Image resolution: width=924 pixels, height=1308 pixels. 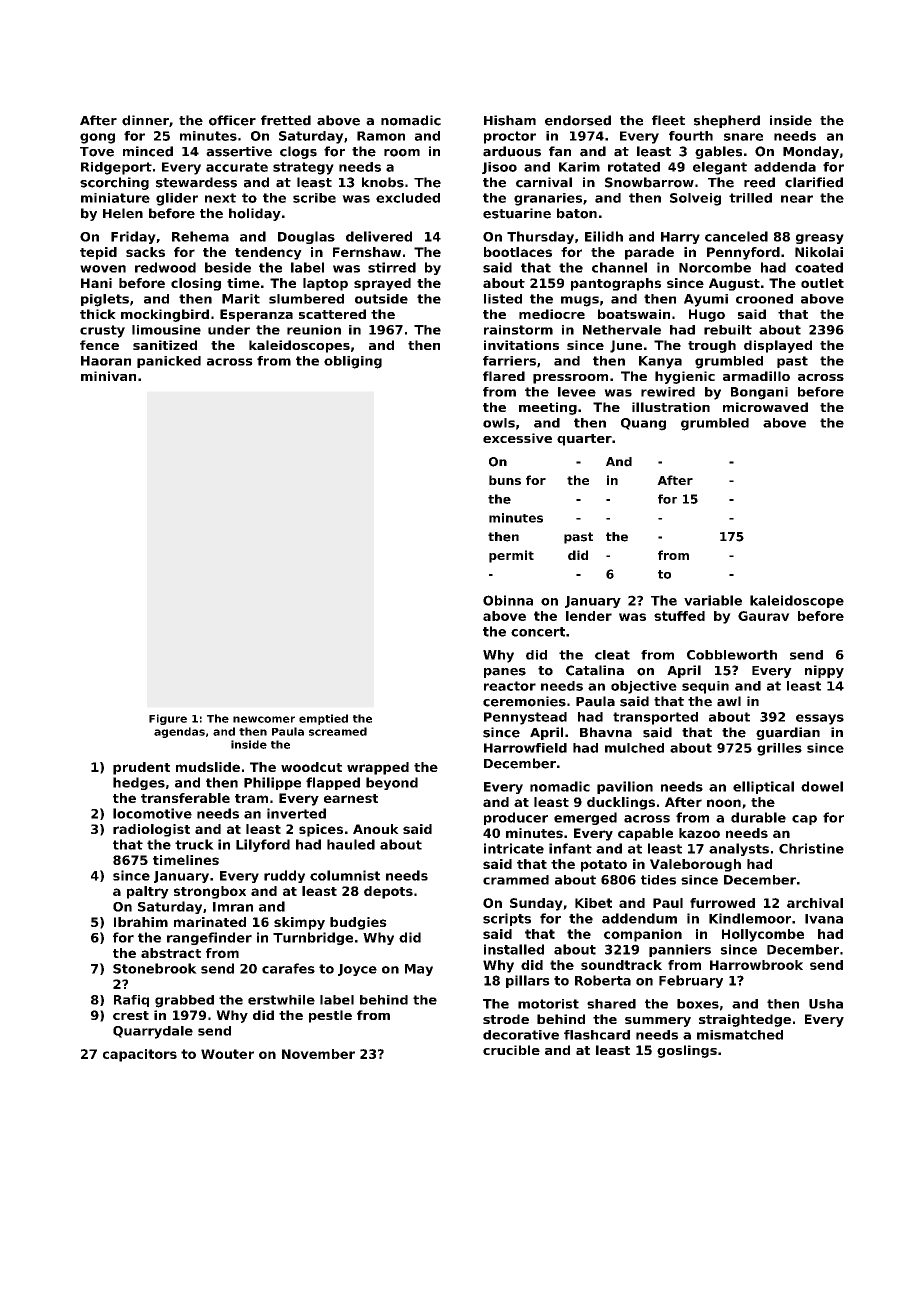 What do you see at coordinates (272, 783) in the screenshot?
I see `Philippe` at bounding box center [272, 783].
